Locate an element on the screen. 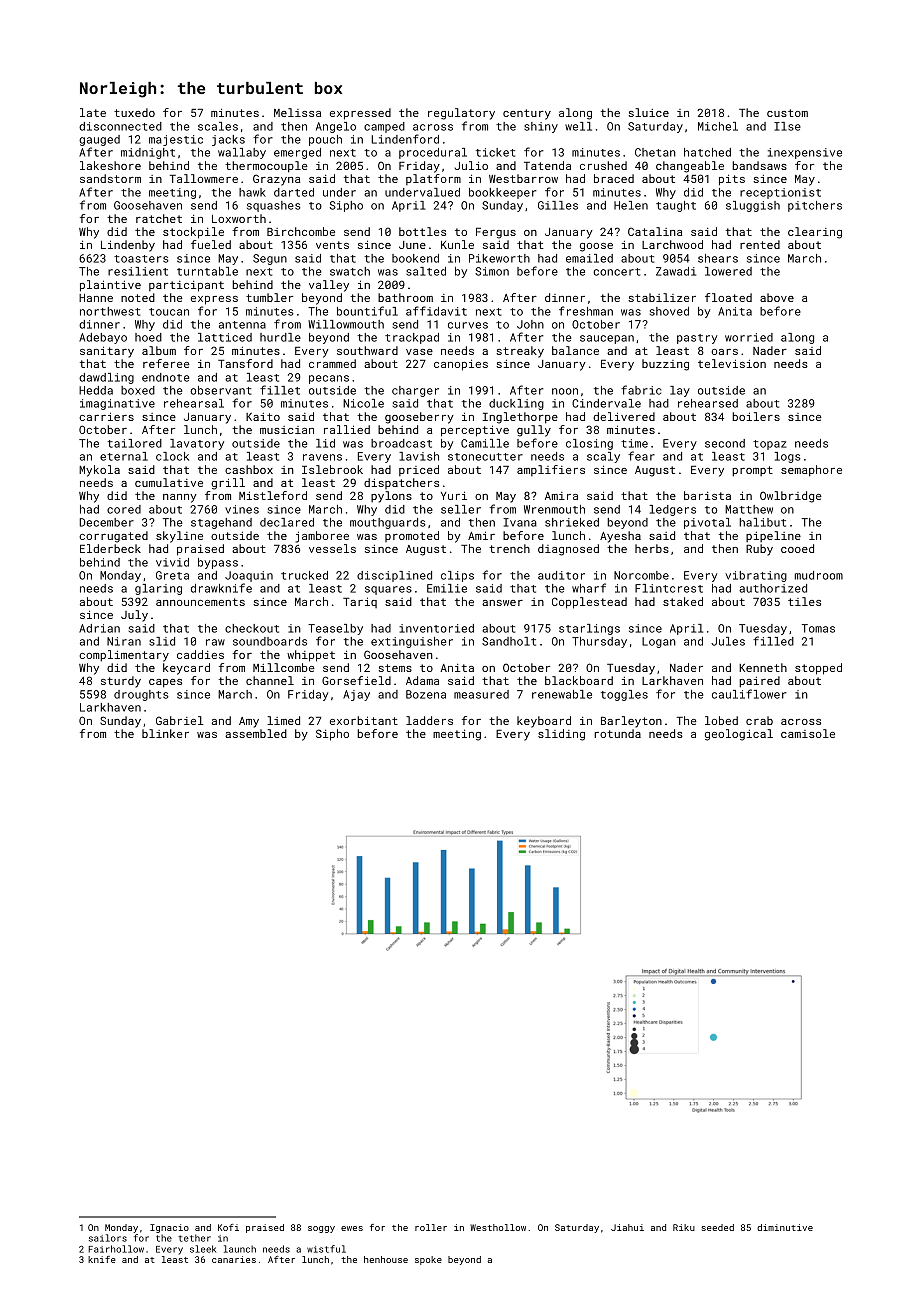 The width and height of the screenshot is (924, 1314). Ilse is located at coordinates (787, 126).
